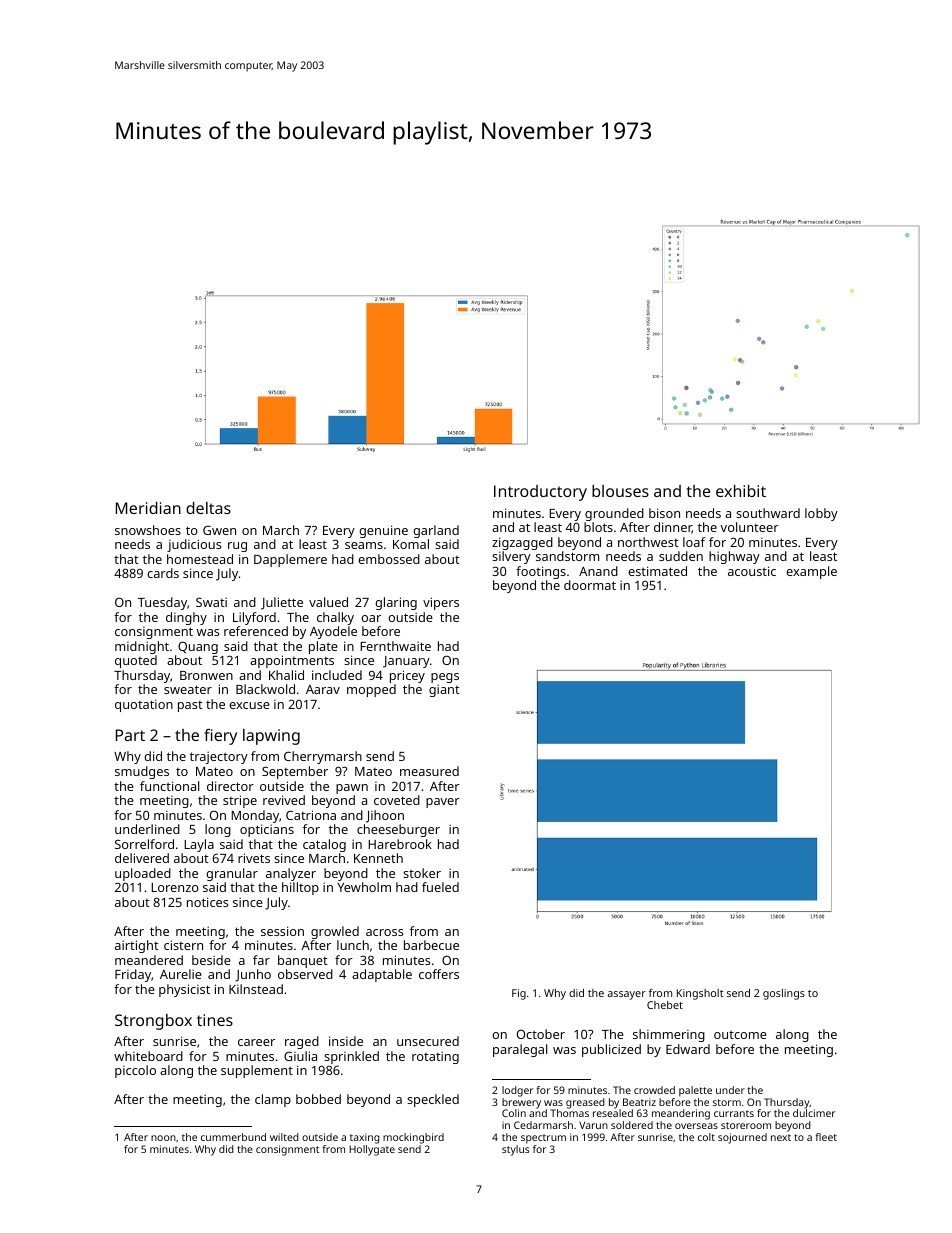  Describe the element at coordinates (784, 994) in the screenshot. I see `goslings` at that location.
